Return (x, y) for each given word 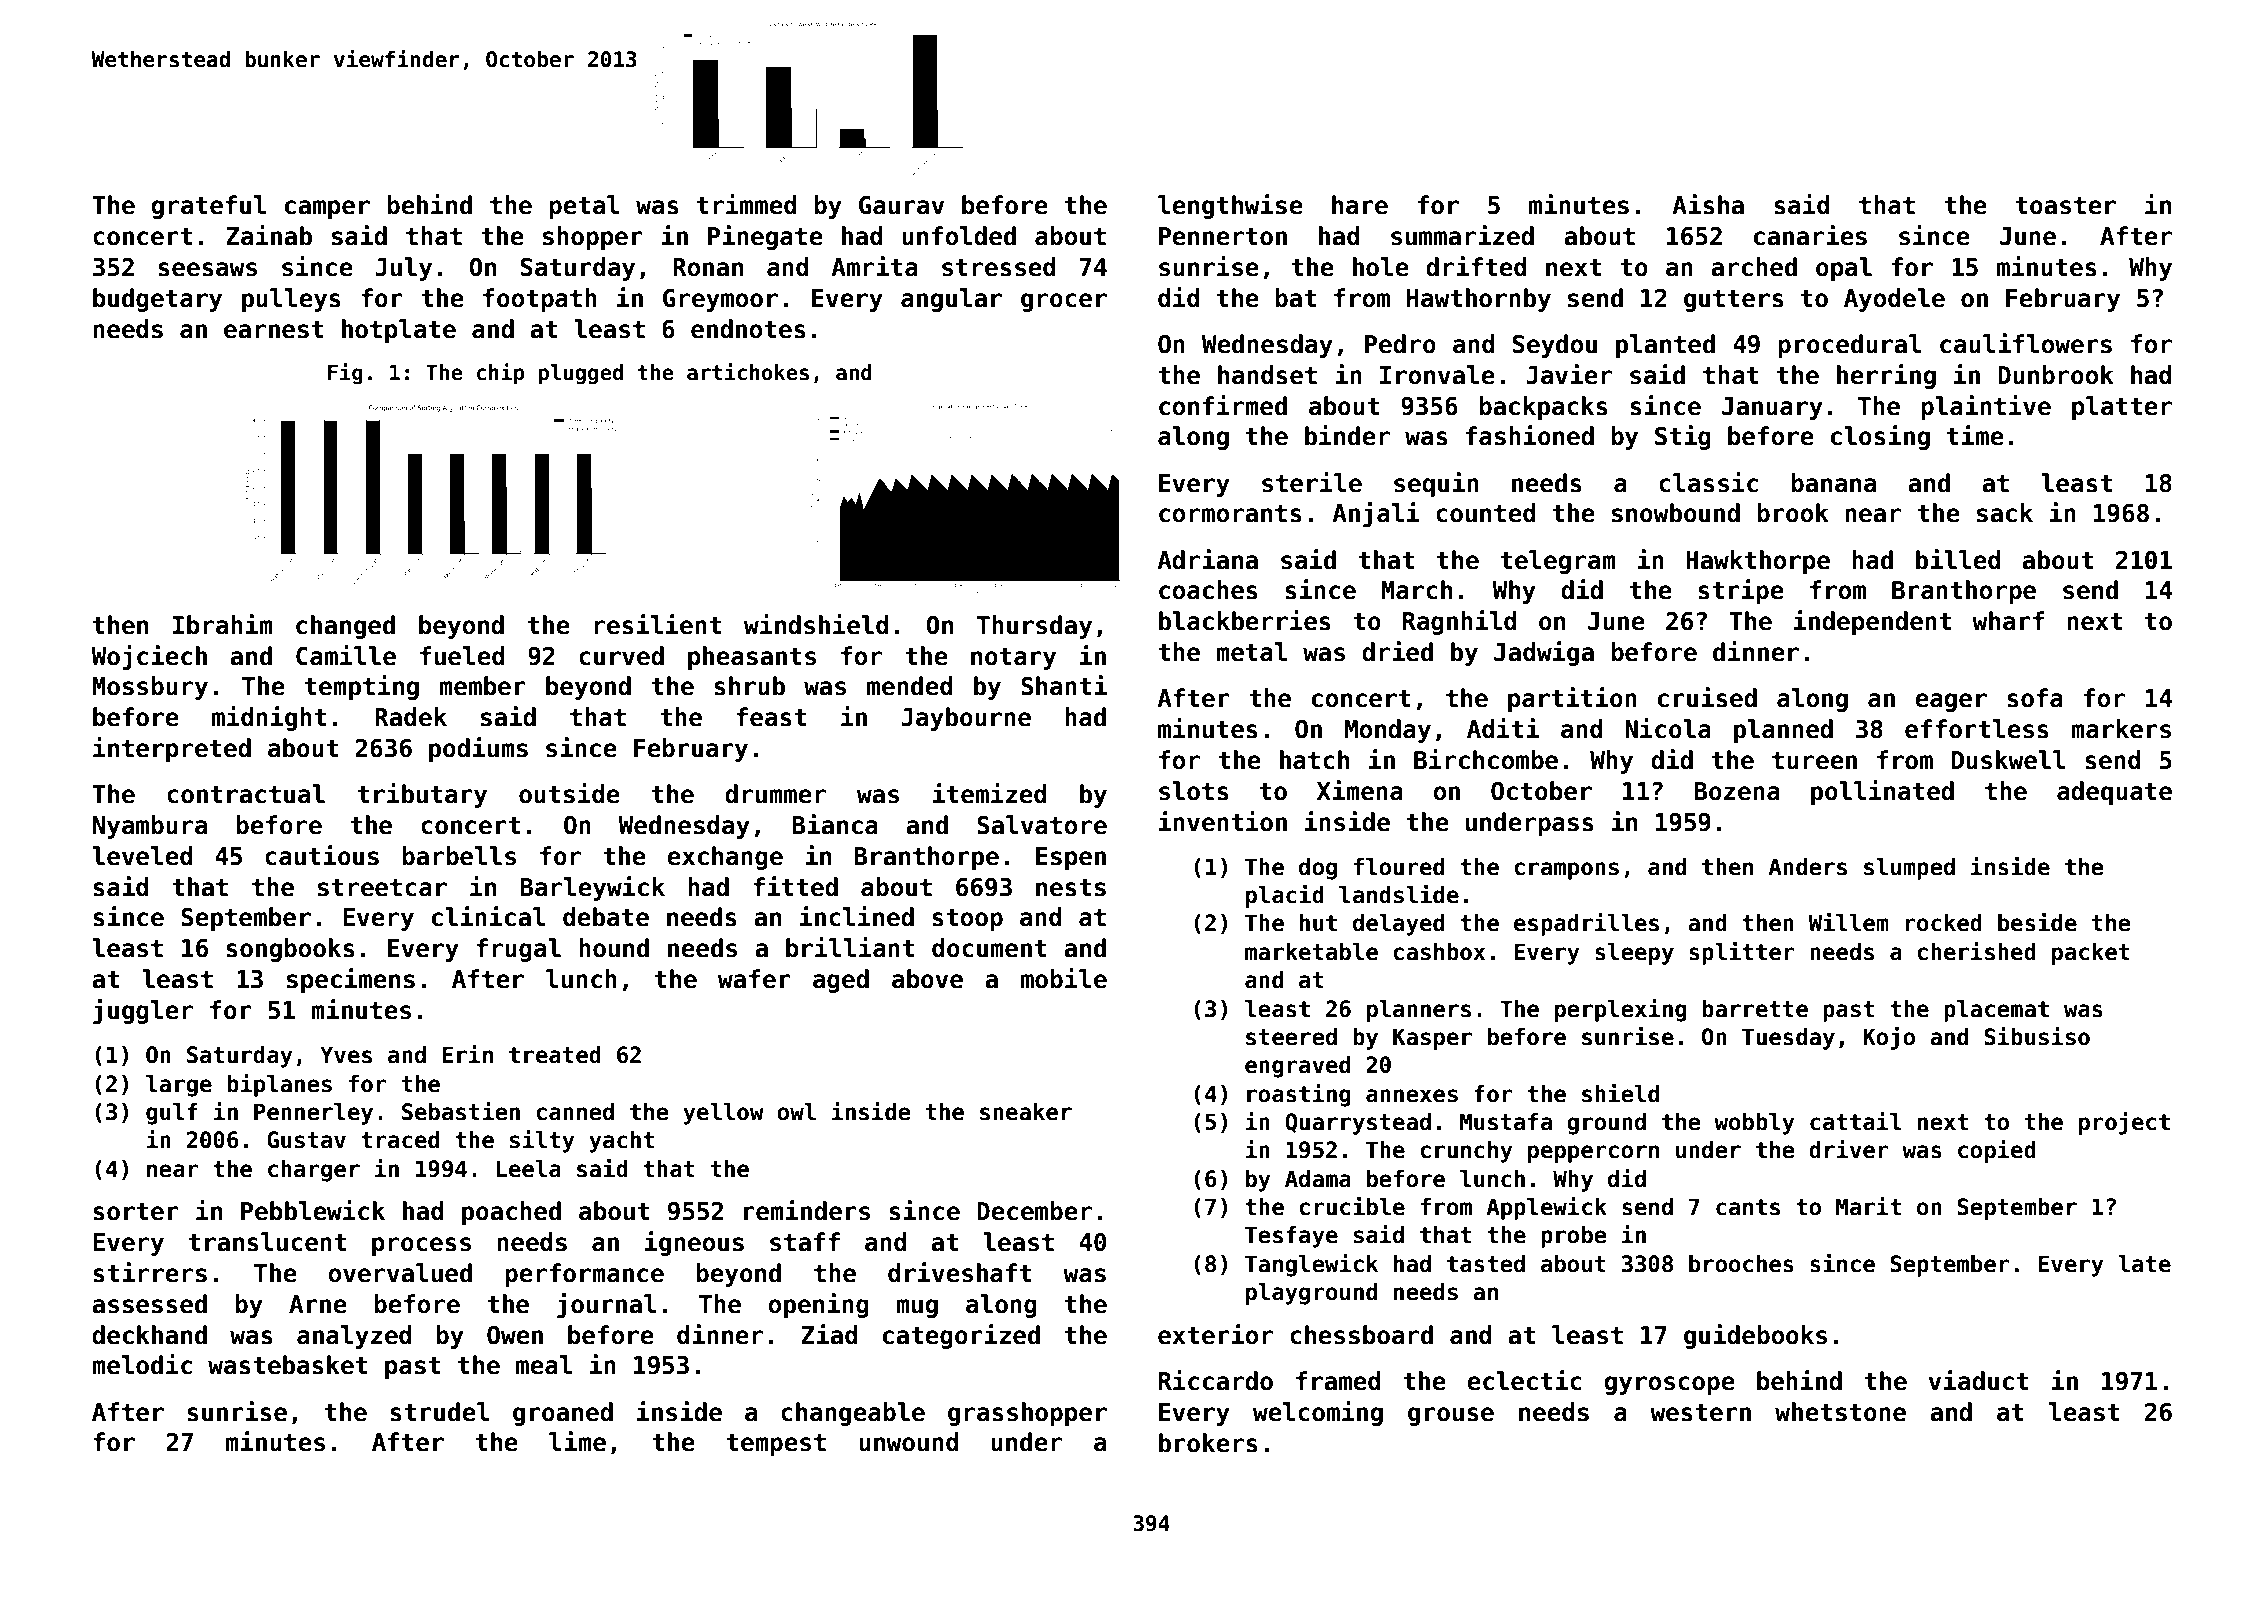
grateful (208, 207)
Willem (1848, 922)
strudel (440, 1412)
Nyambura (150, 827)
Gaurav (901, 205)
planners (1419, 1011)
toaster (2066, 206)
